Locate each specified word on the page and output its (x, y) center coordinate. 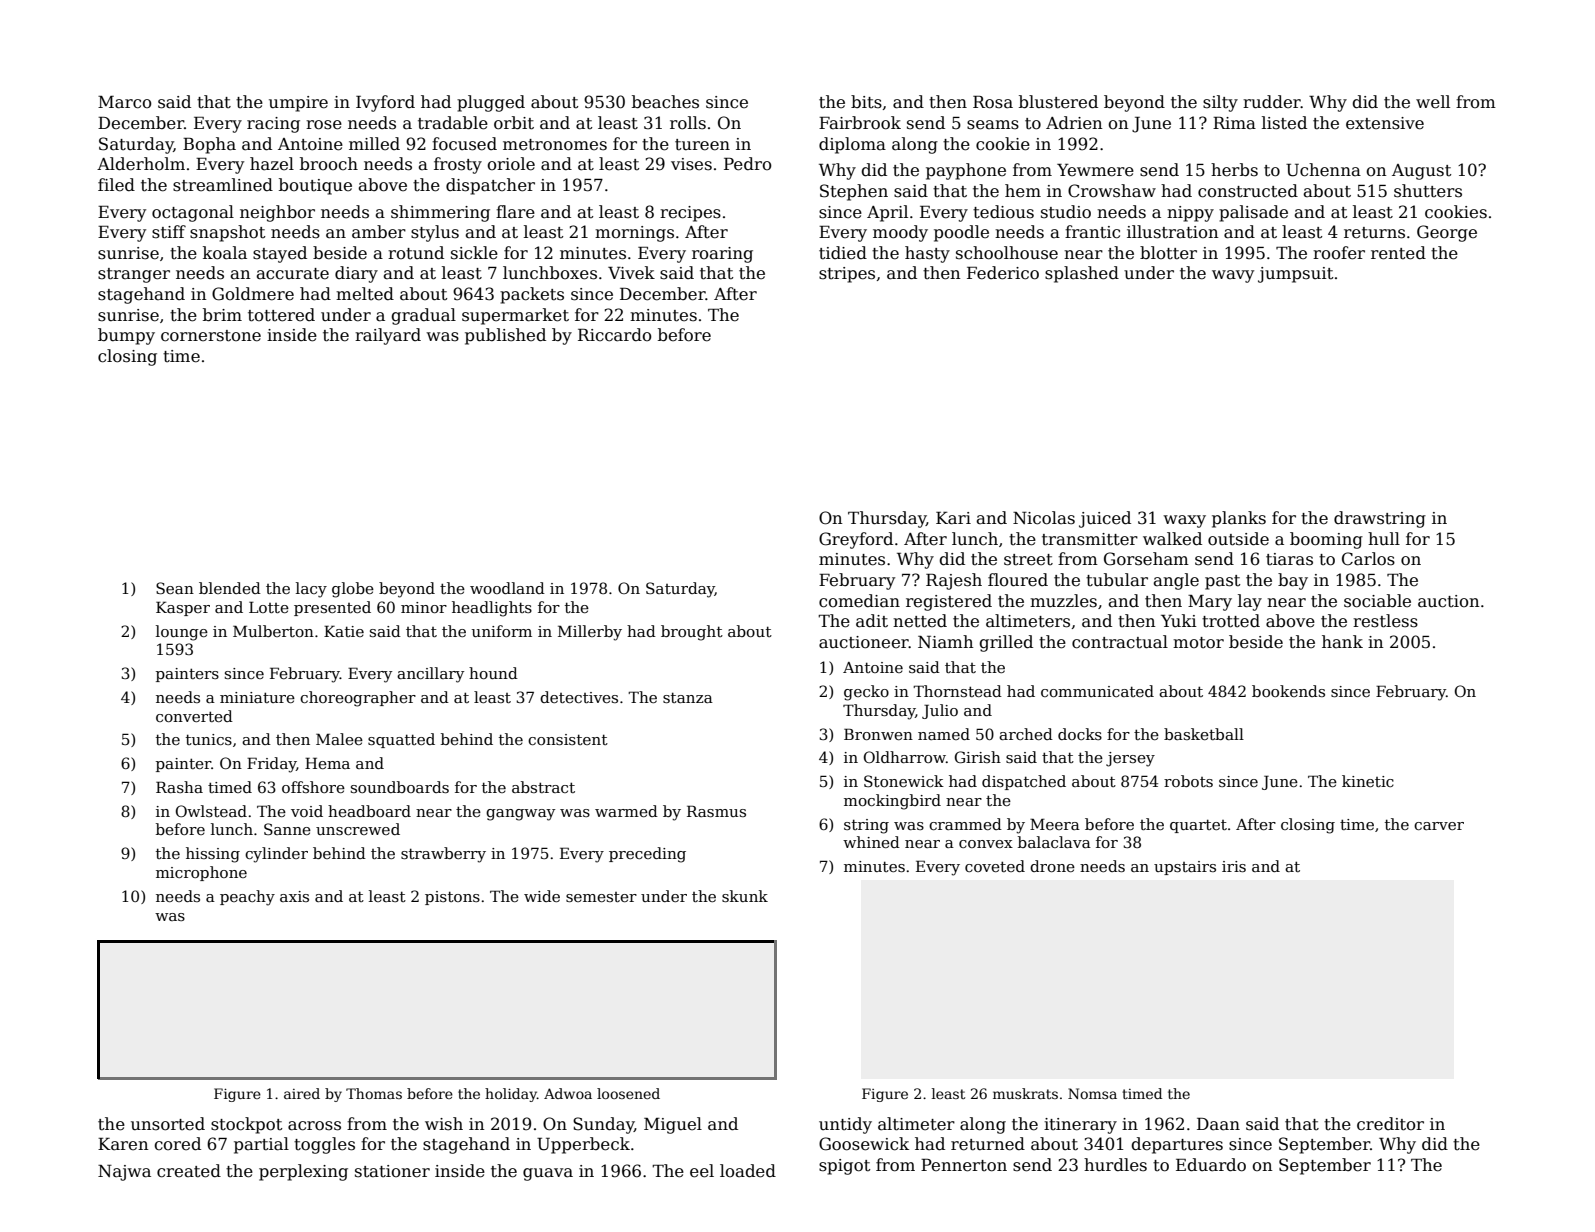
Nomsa (1092, 1093)
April (887, 213)
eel (702, 1171)
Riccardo (615, 335)
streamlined (223, 185)
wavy (1233, 276)
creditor (1390, 1124)
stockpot (246, 1125)
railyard (388, 336)
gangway (520, 815)
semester (601, 897)
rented (1398, 253)
